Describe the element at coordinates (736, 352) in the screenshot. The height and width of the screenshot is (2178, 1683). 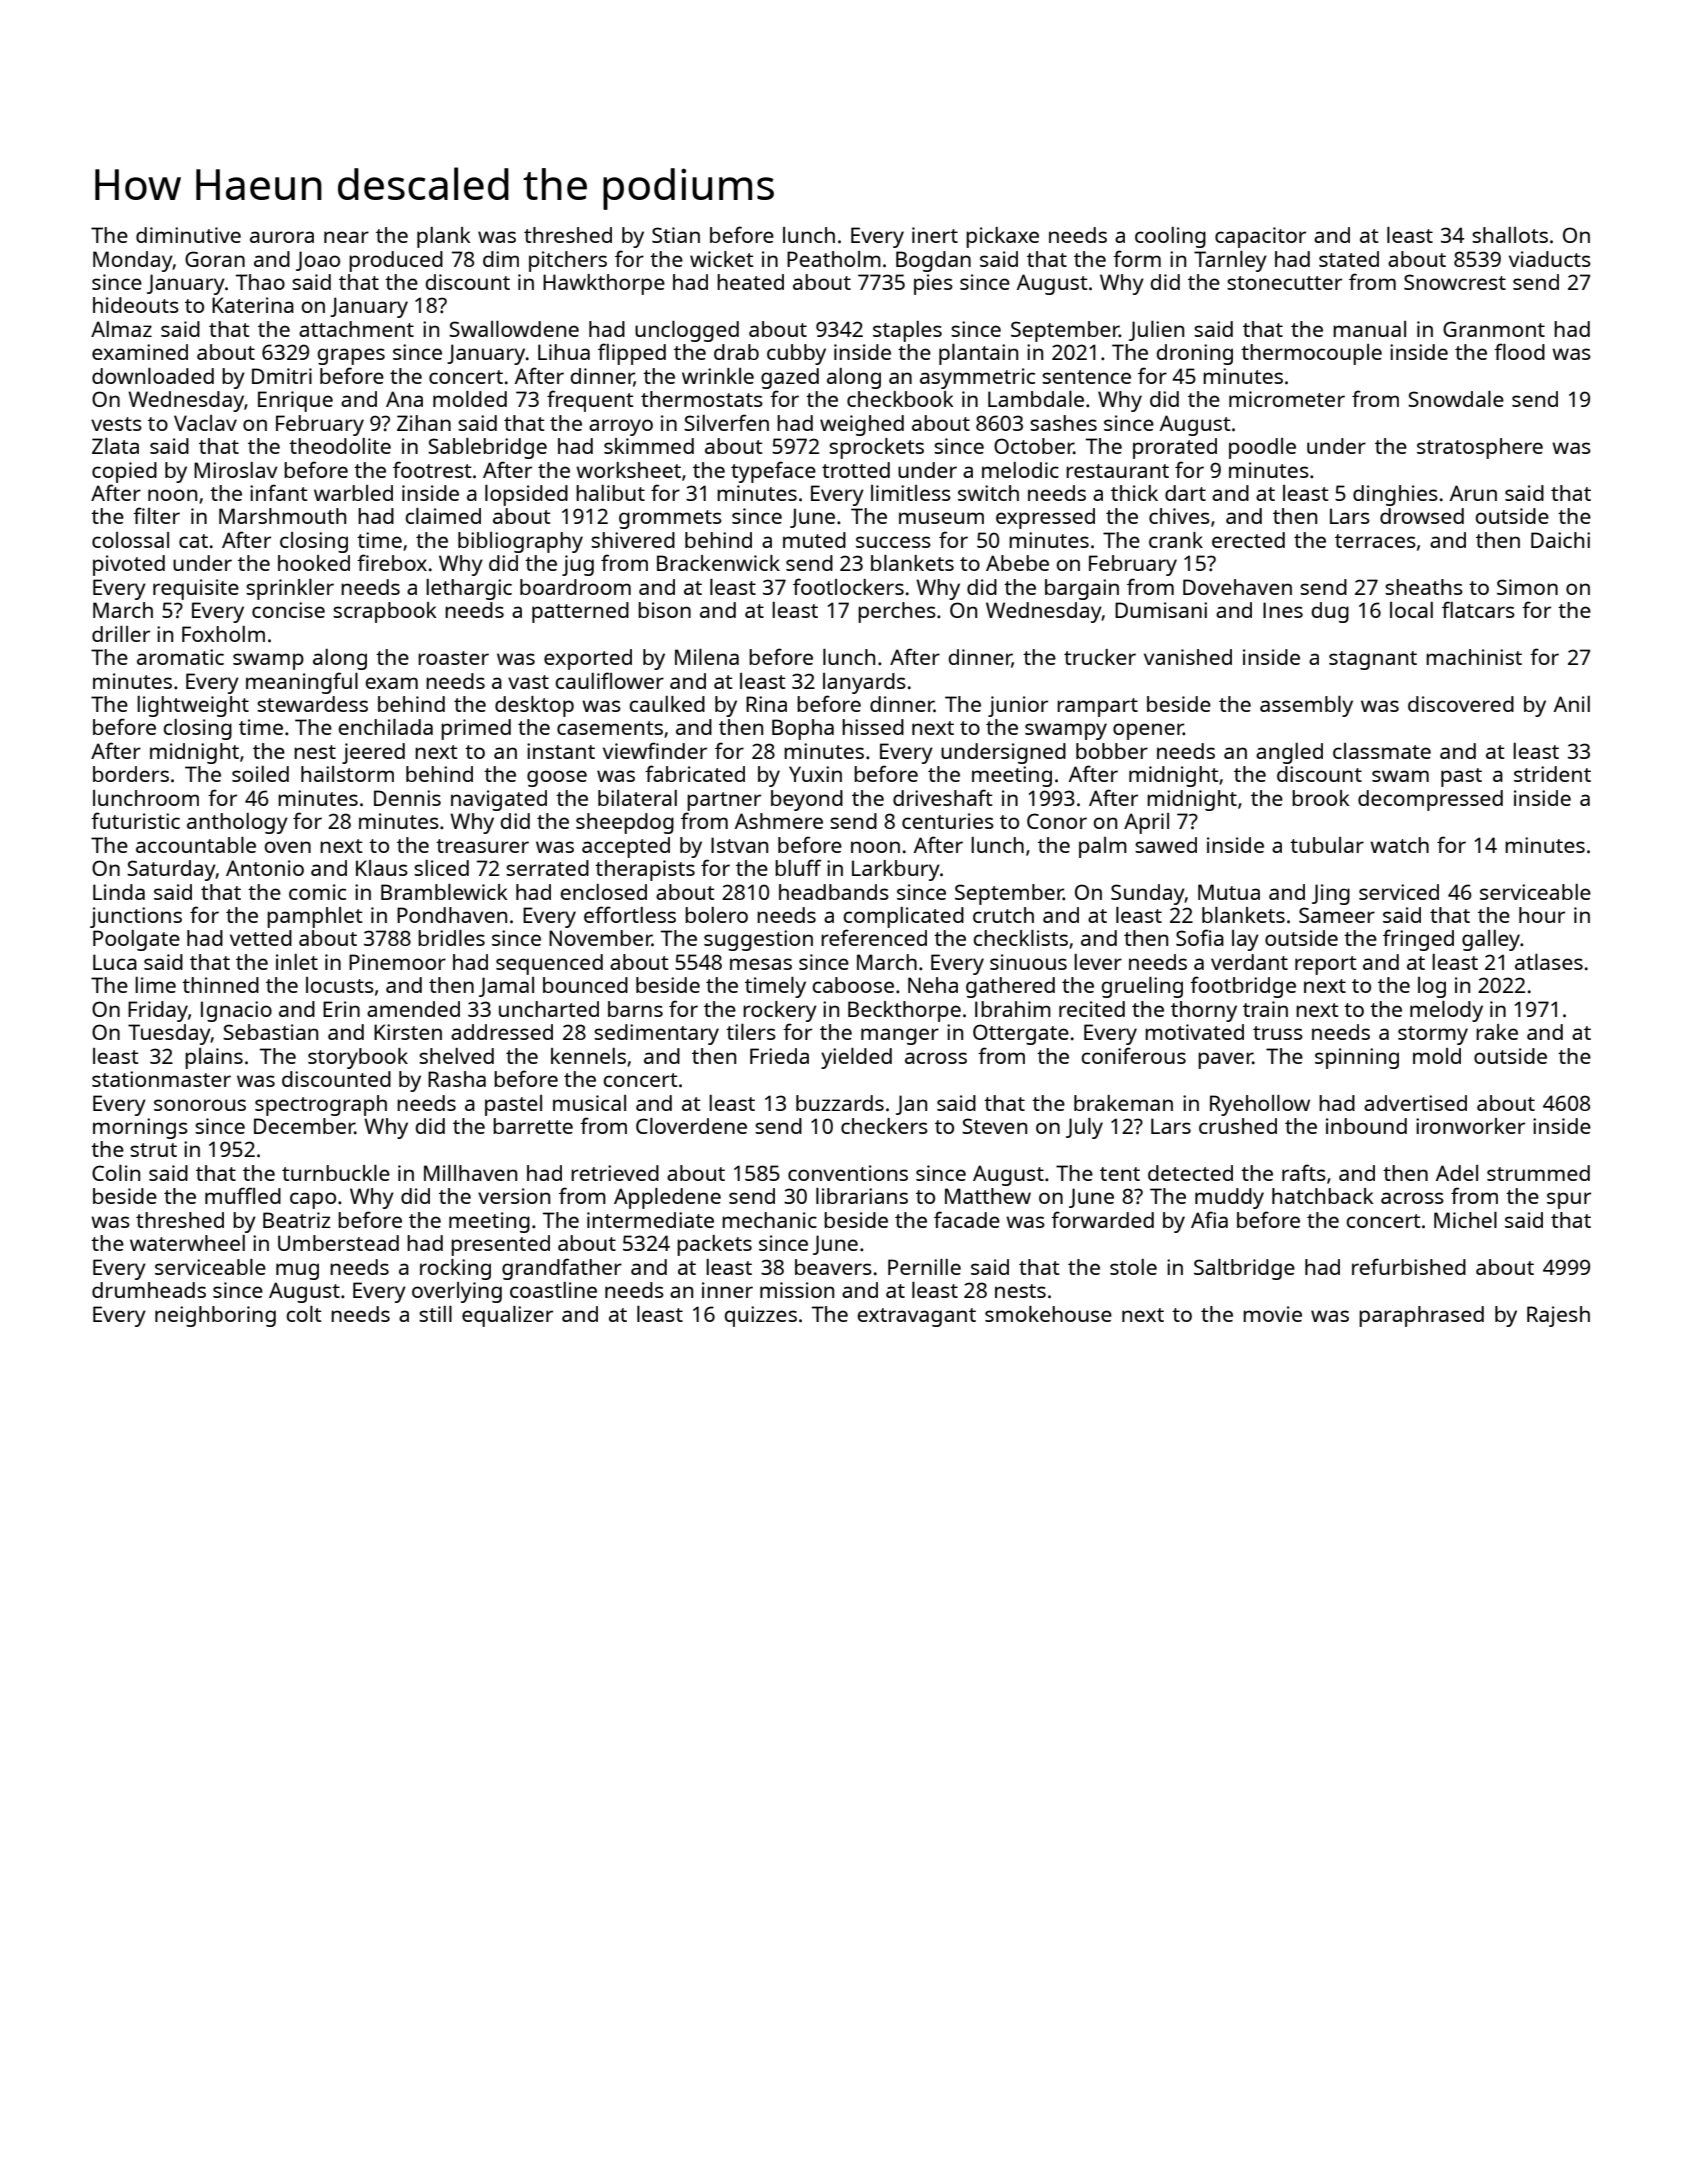
I see `drab` at that location.
